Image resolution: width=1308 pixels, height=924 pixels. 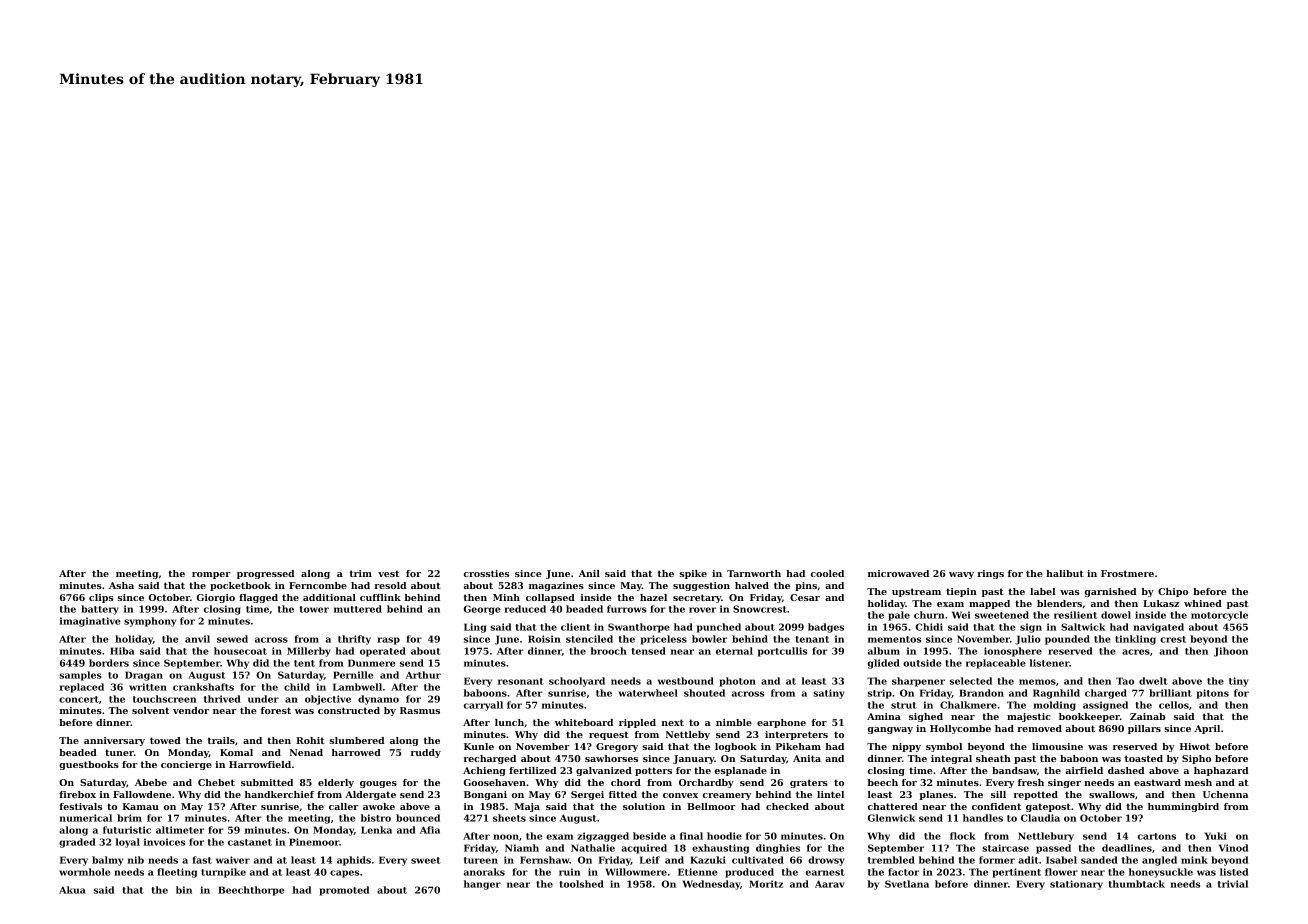 I want to click on sheets, so click(x=509, y=818).
